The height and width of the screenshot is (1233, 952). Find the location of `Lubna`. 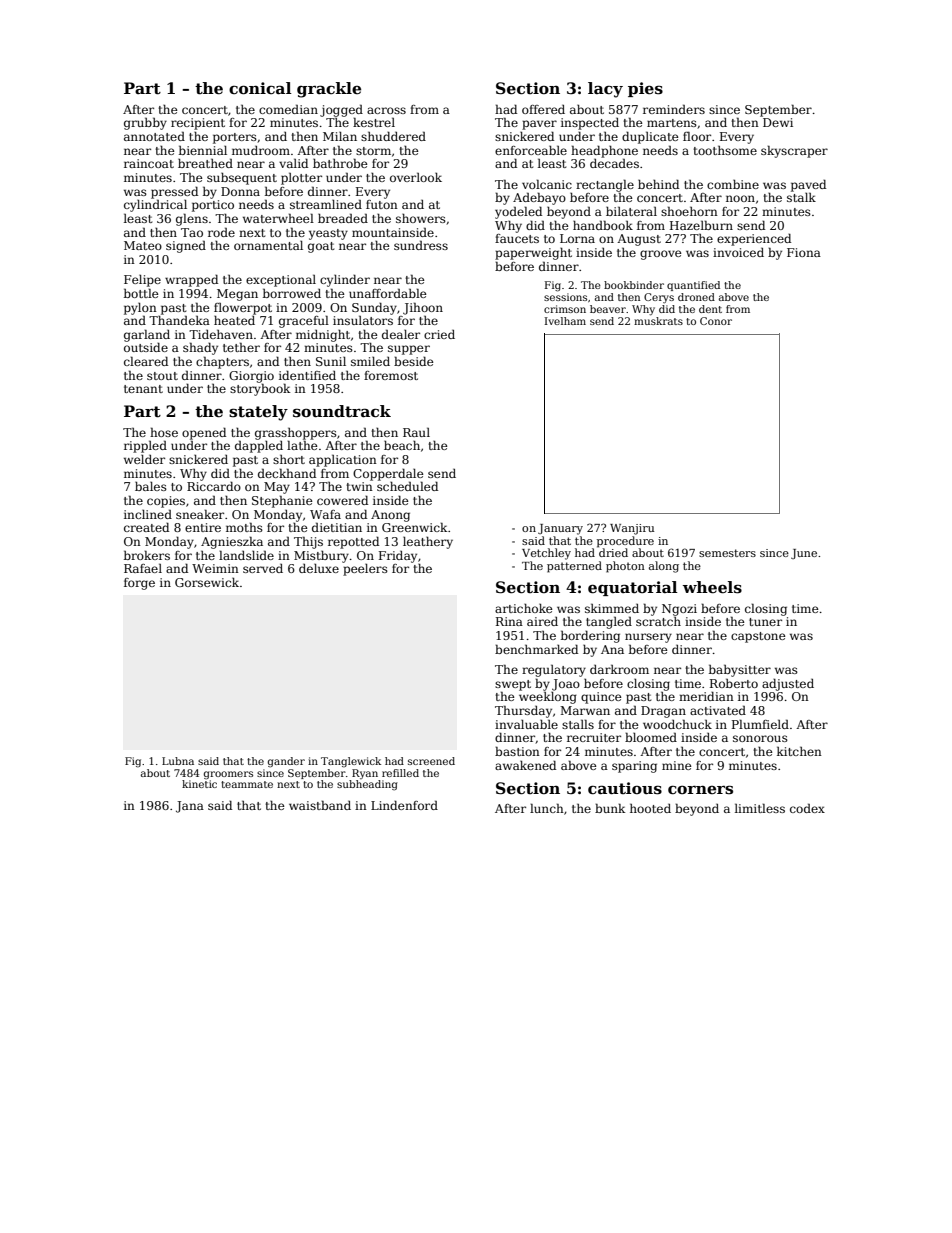

Lubna is located at coordinates (178, 761).
